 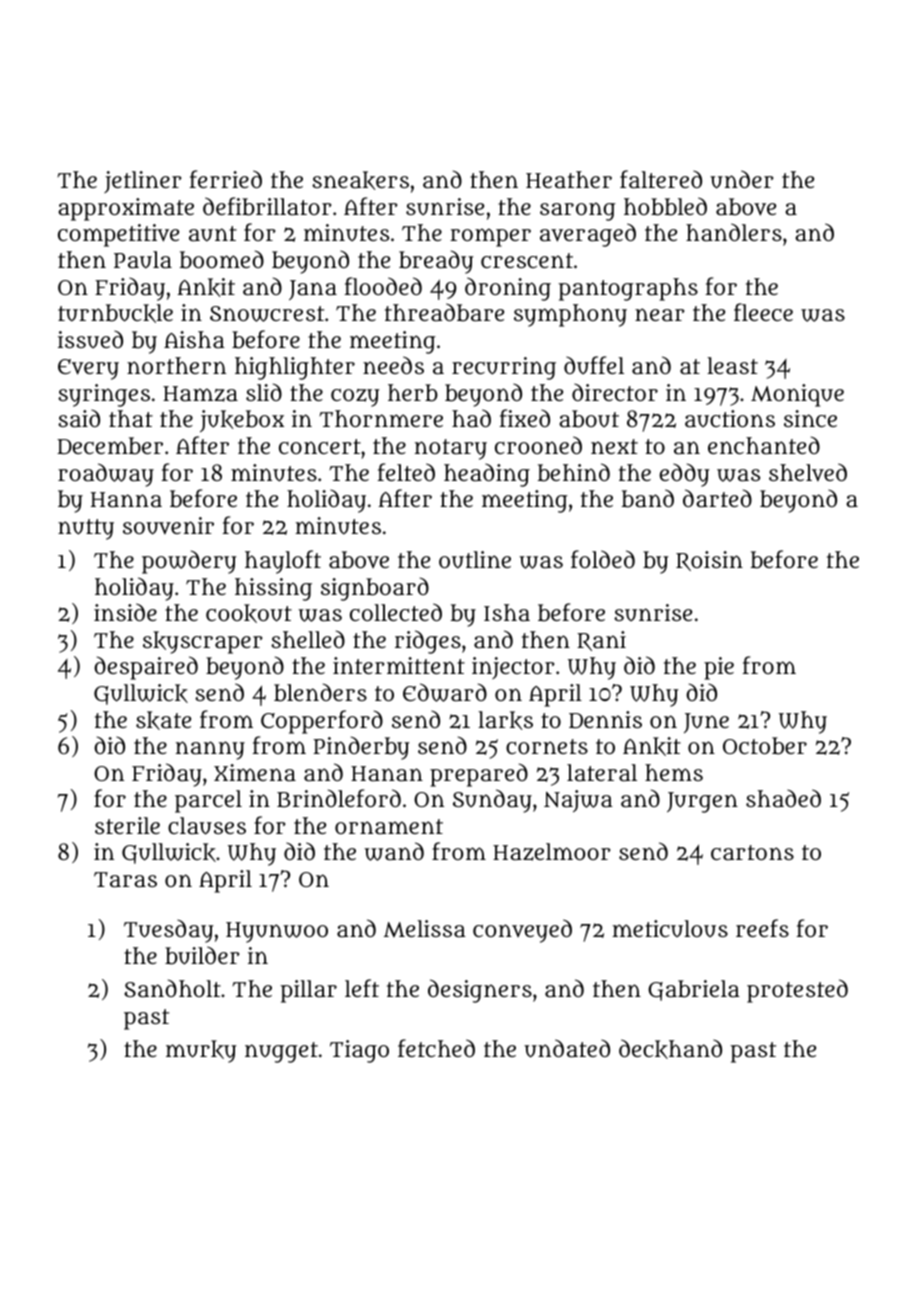 I want to click on lateral, so click(x=602, y=772).
